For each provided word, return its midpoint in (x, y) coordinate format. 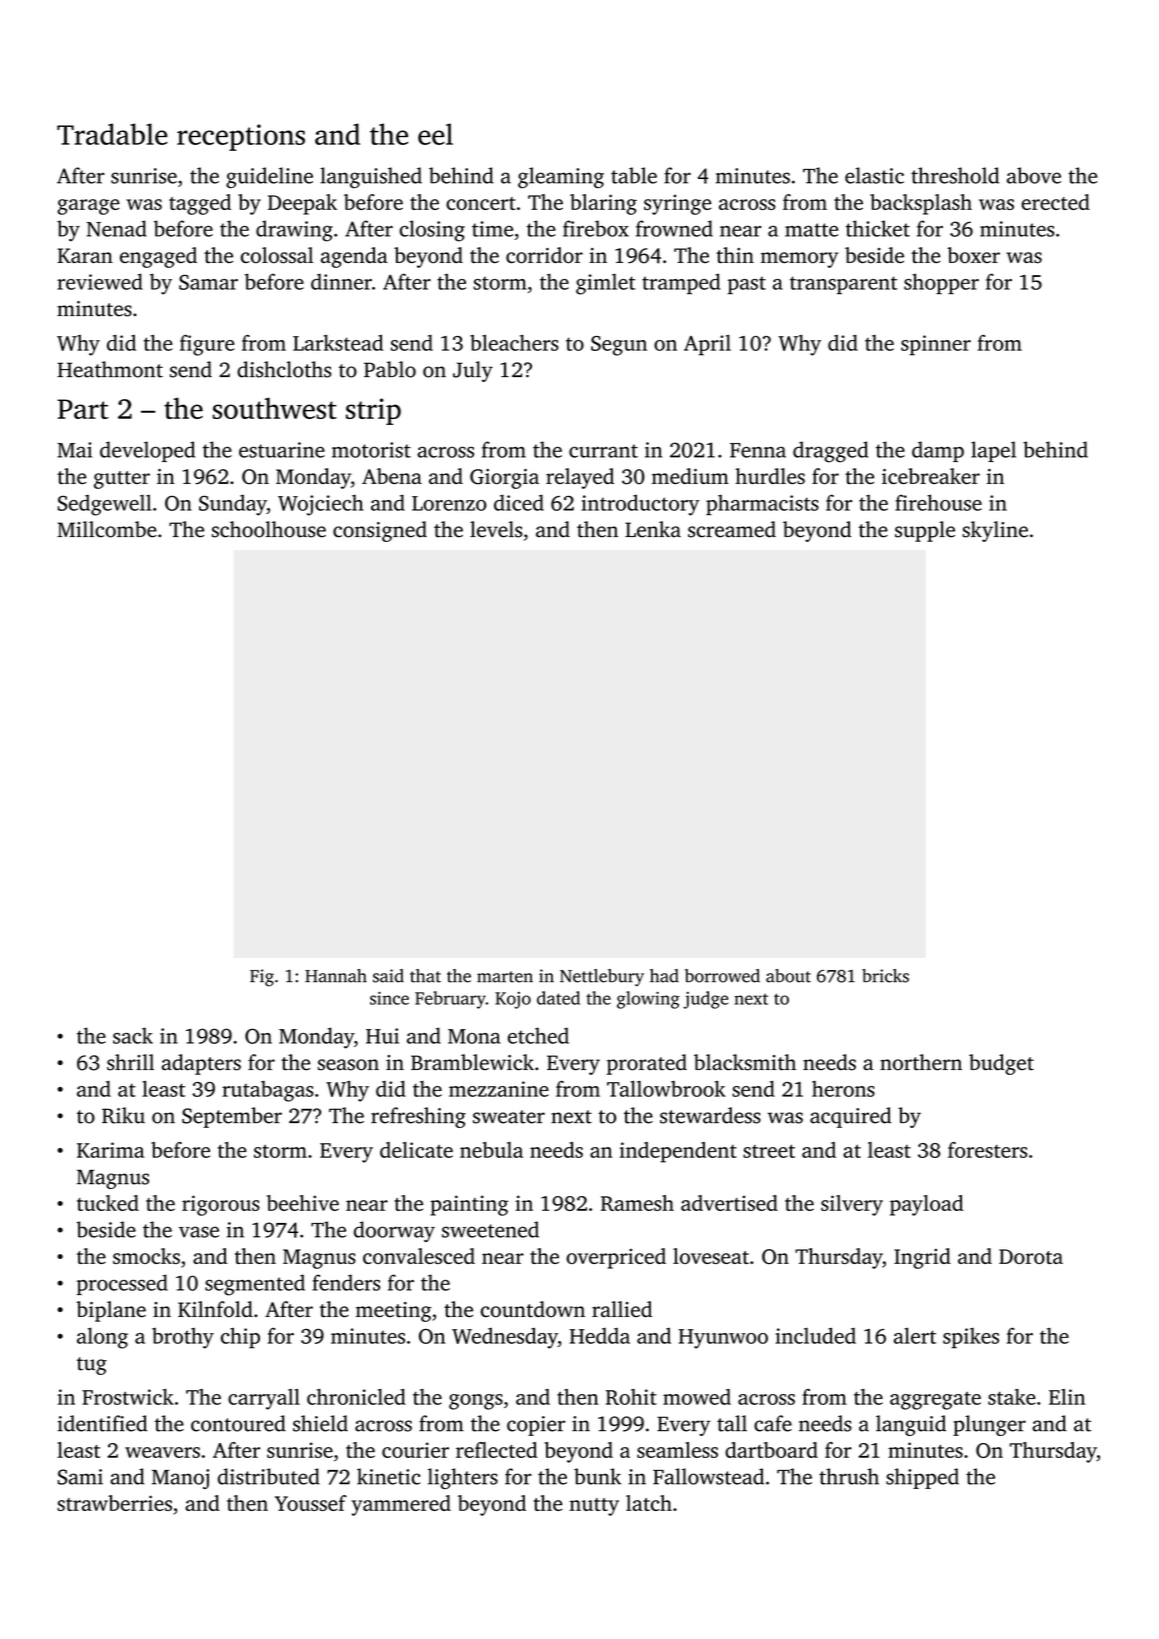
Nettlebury (602, 977)
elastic (874, 175)
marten (505, 977)
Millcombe (107, 529)
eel (435, 134)
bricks (885, 976)
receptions (241, 137)
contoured (238, 1423)
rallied (622, 1309)
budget (1001, 1064)
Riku (123, 1115)
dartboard (771, 1450)
